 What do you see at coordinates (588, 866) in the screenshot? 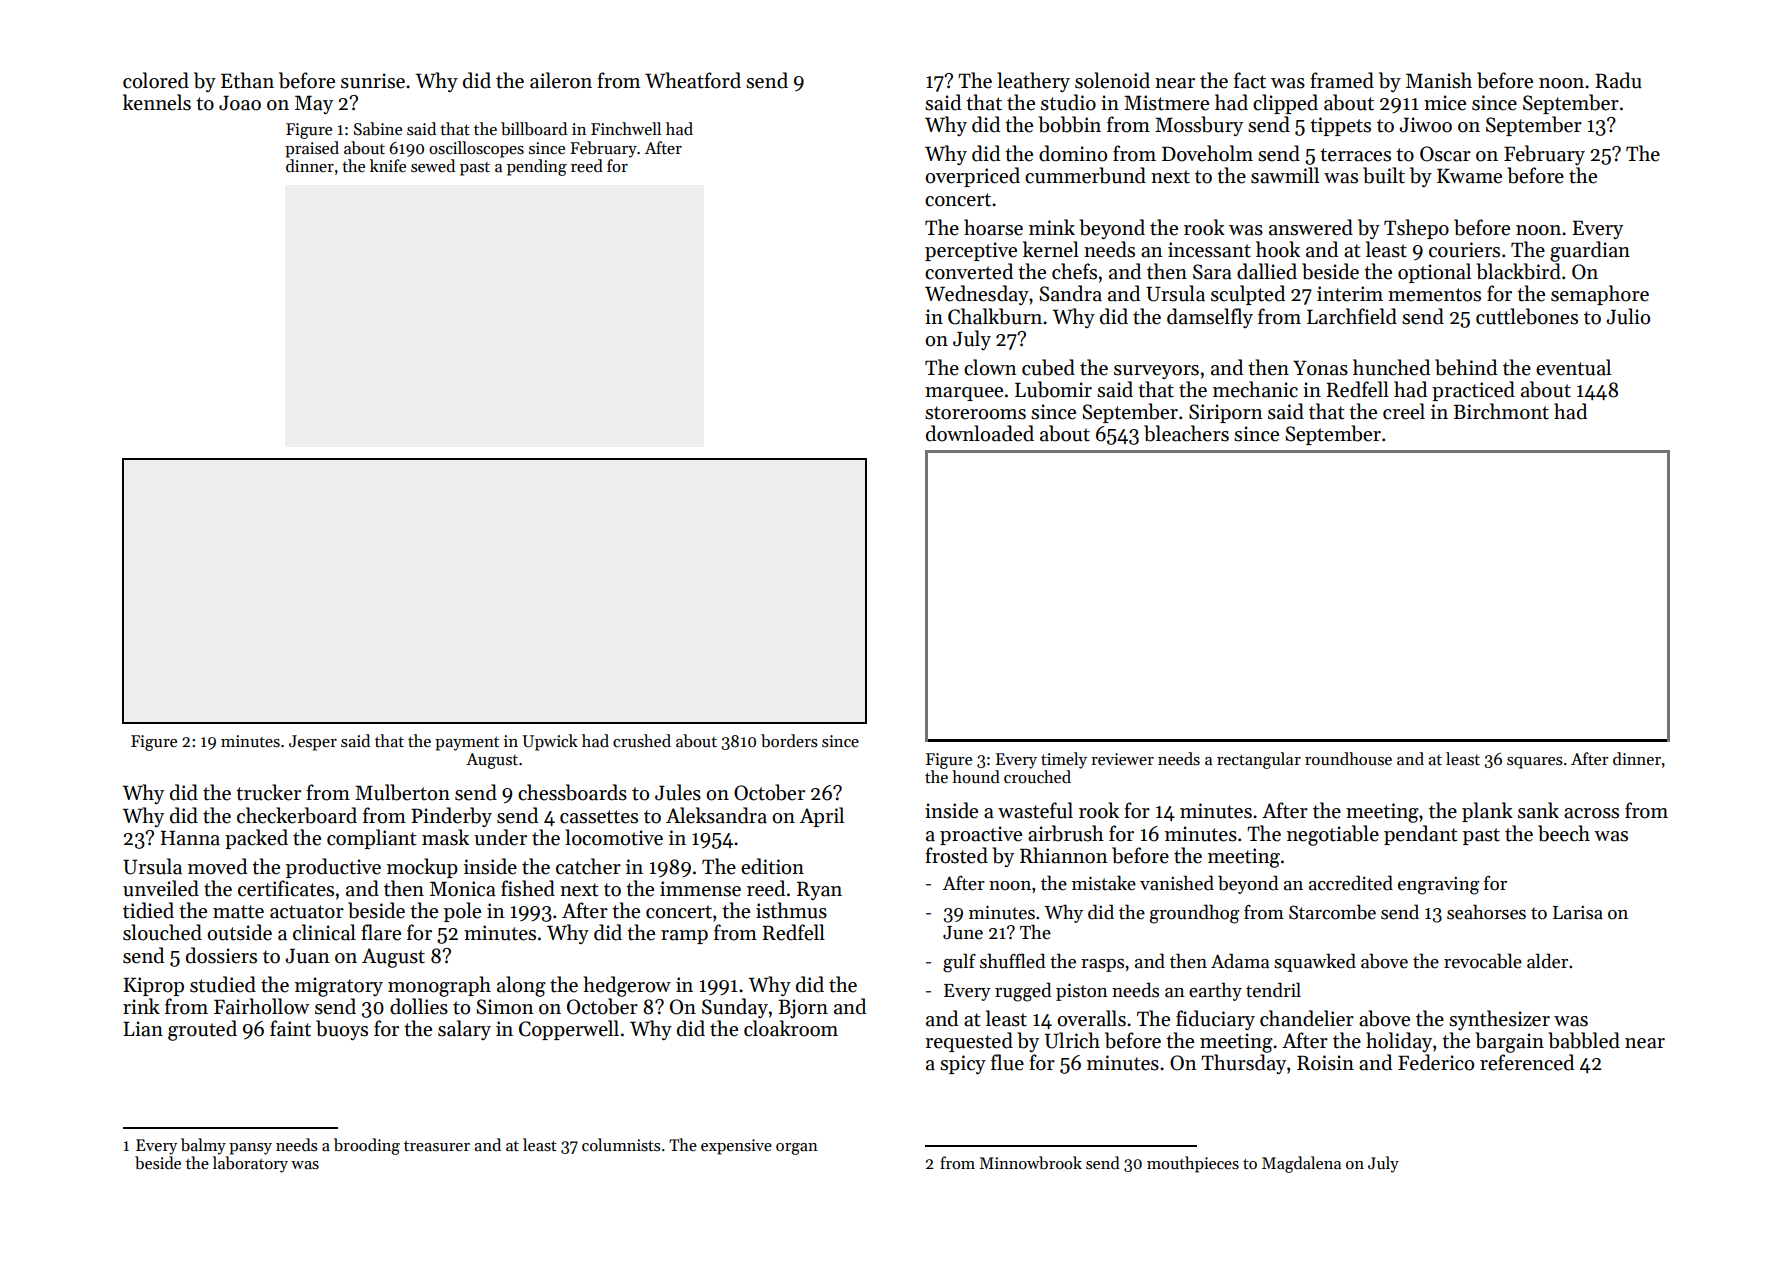
I see `catcher` at bounding box center [588, 866].
